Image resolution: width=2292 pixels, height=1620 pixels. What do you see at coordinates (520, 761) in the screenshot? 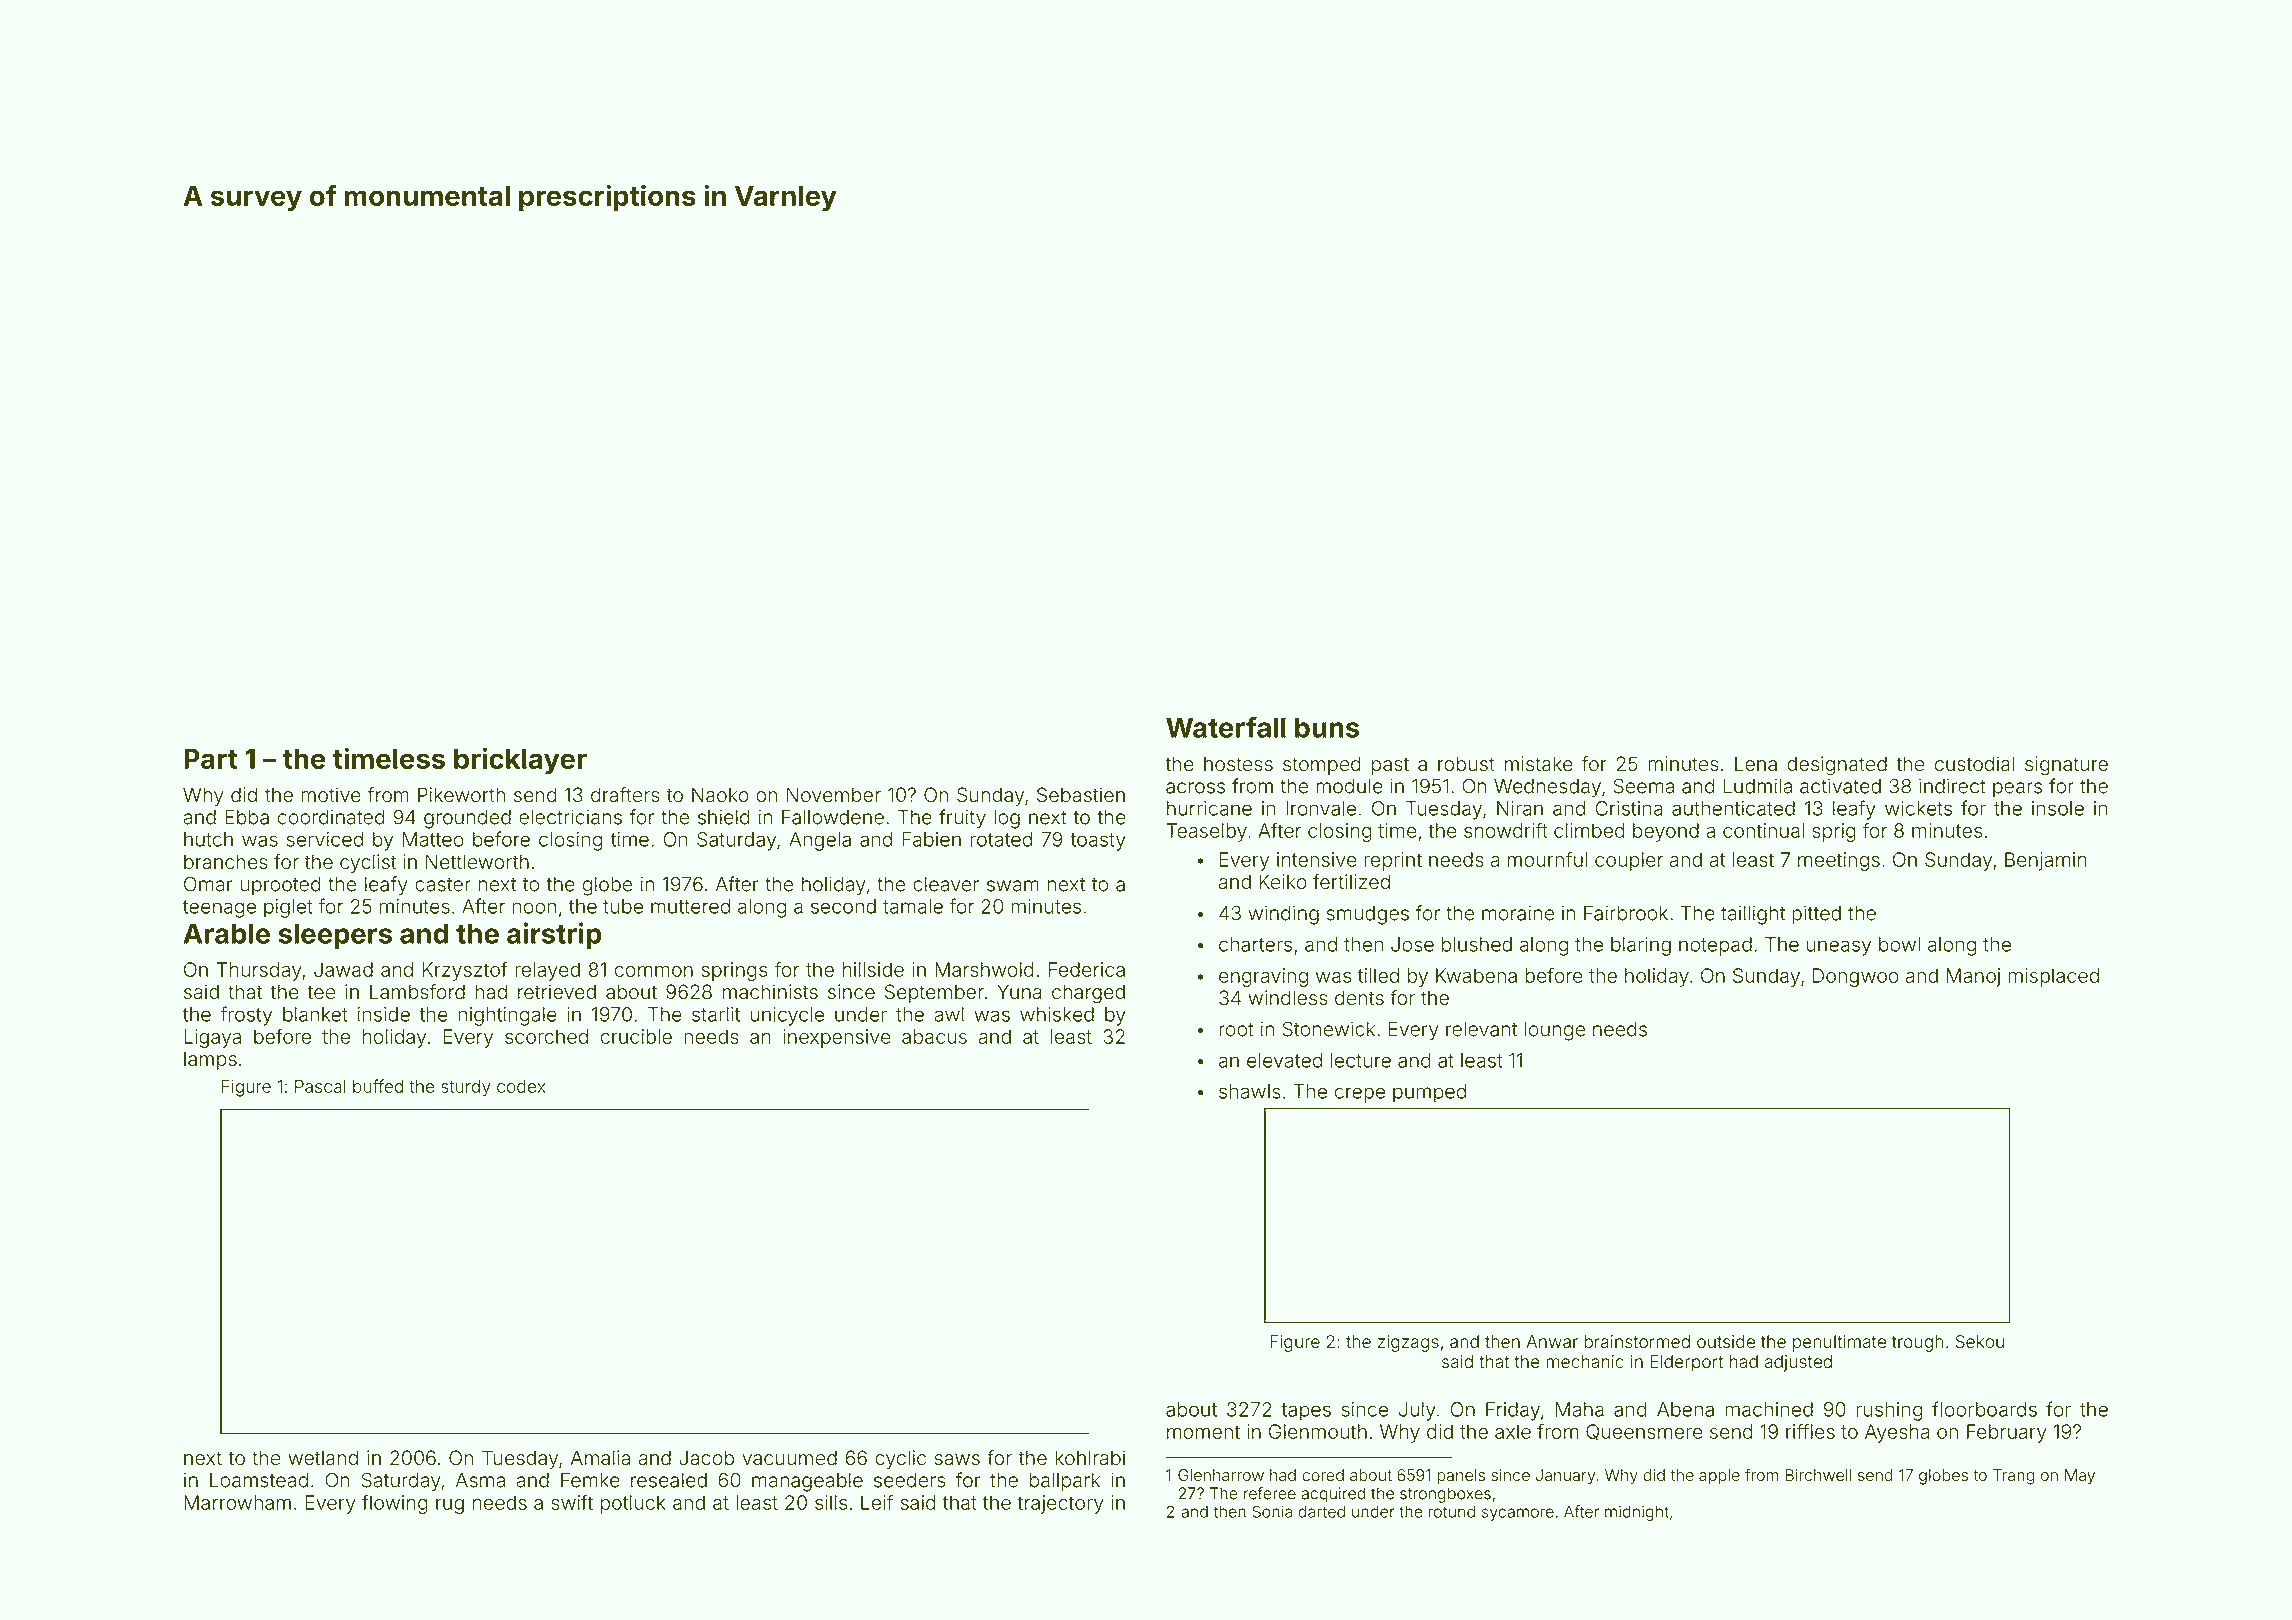
I see `bricklayer` at bounding box center [520, 761].
